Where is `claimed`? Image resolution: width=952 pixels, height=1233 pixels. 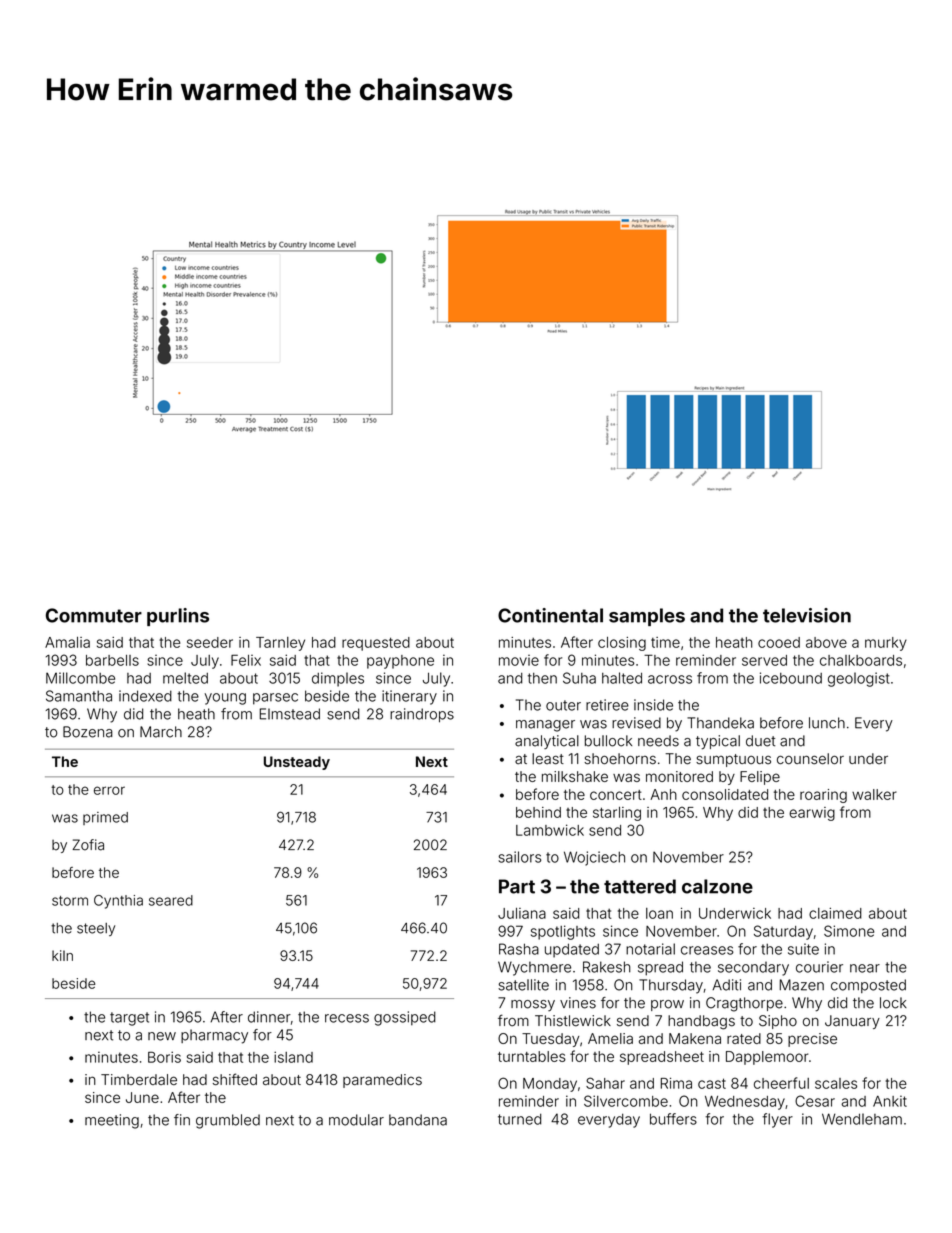
claimed is located at coordinates (835, 913).
